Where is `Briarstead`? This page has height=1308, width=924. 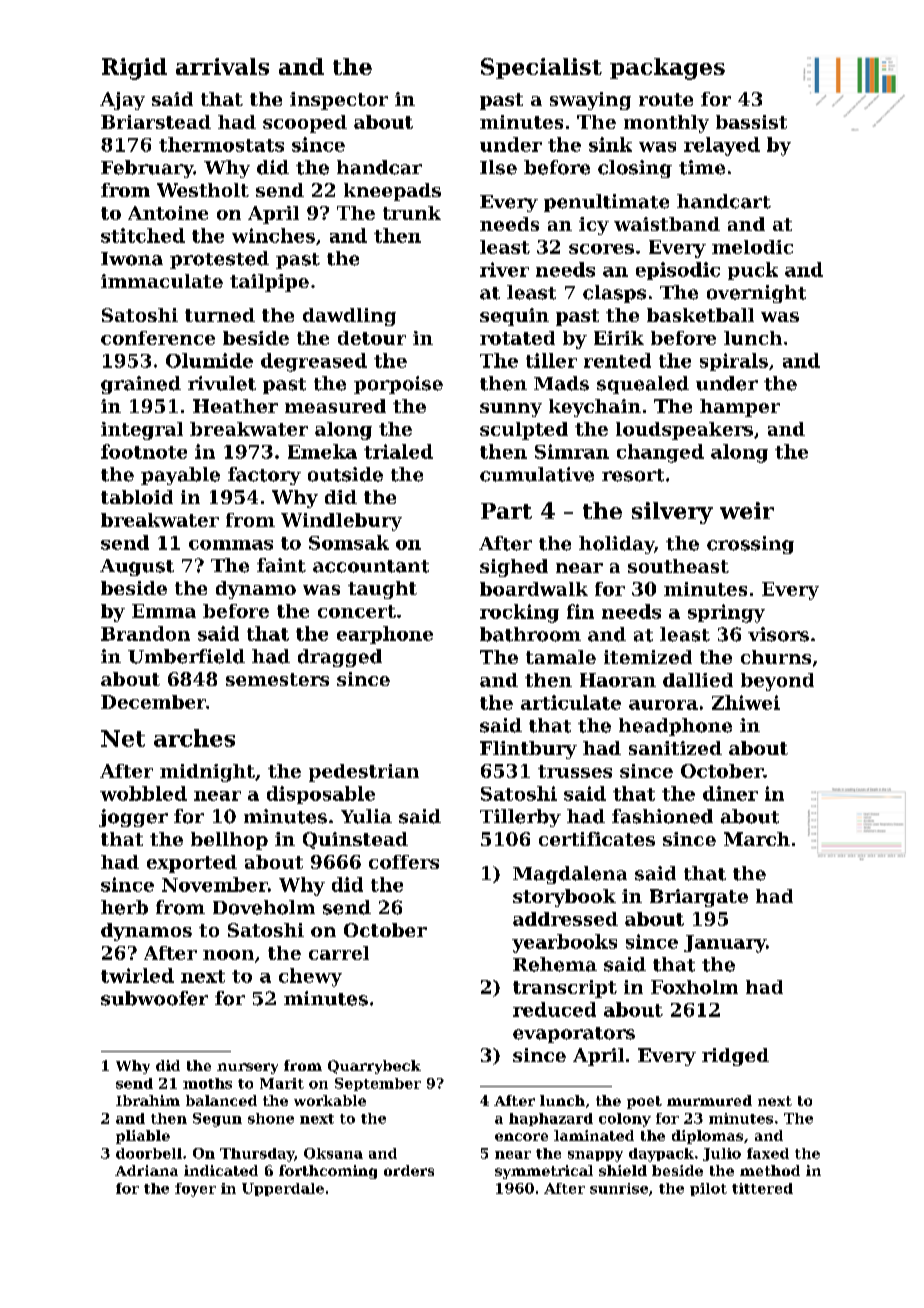
Briarstead is located at coordinates (156, 122).
